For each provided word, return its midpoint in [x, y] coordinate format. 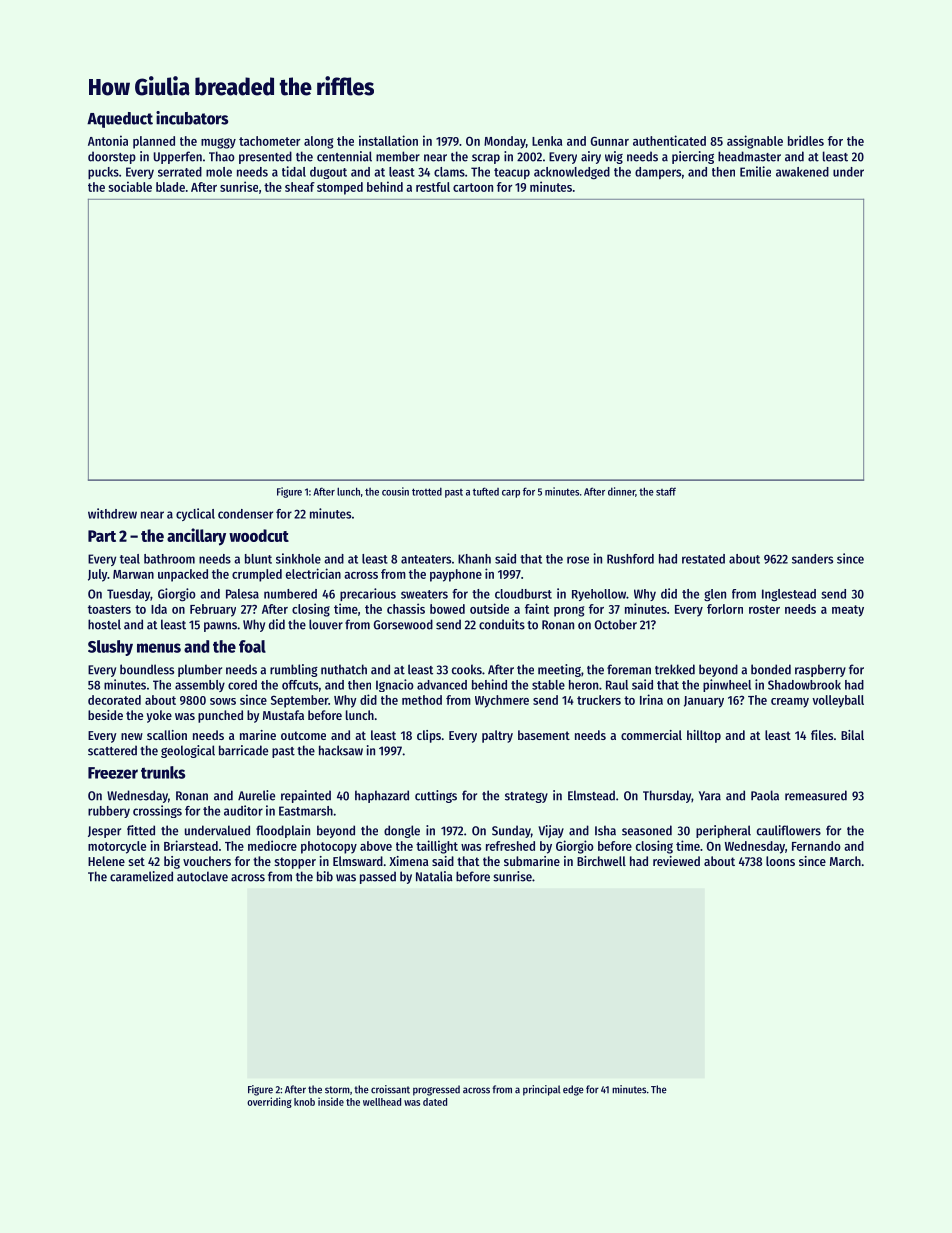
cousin [395, 491]
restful [433, 187]
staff [666, 491]
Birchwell [601, 861]
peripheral [723, 831]
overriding [269, 1102]
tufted [486, 491]
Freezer [113, 773]
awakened [802, 172]
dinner [621, 491]
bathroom [169, 559]
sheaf [300, 187]
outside [489, 608]
